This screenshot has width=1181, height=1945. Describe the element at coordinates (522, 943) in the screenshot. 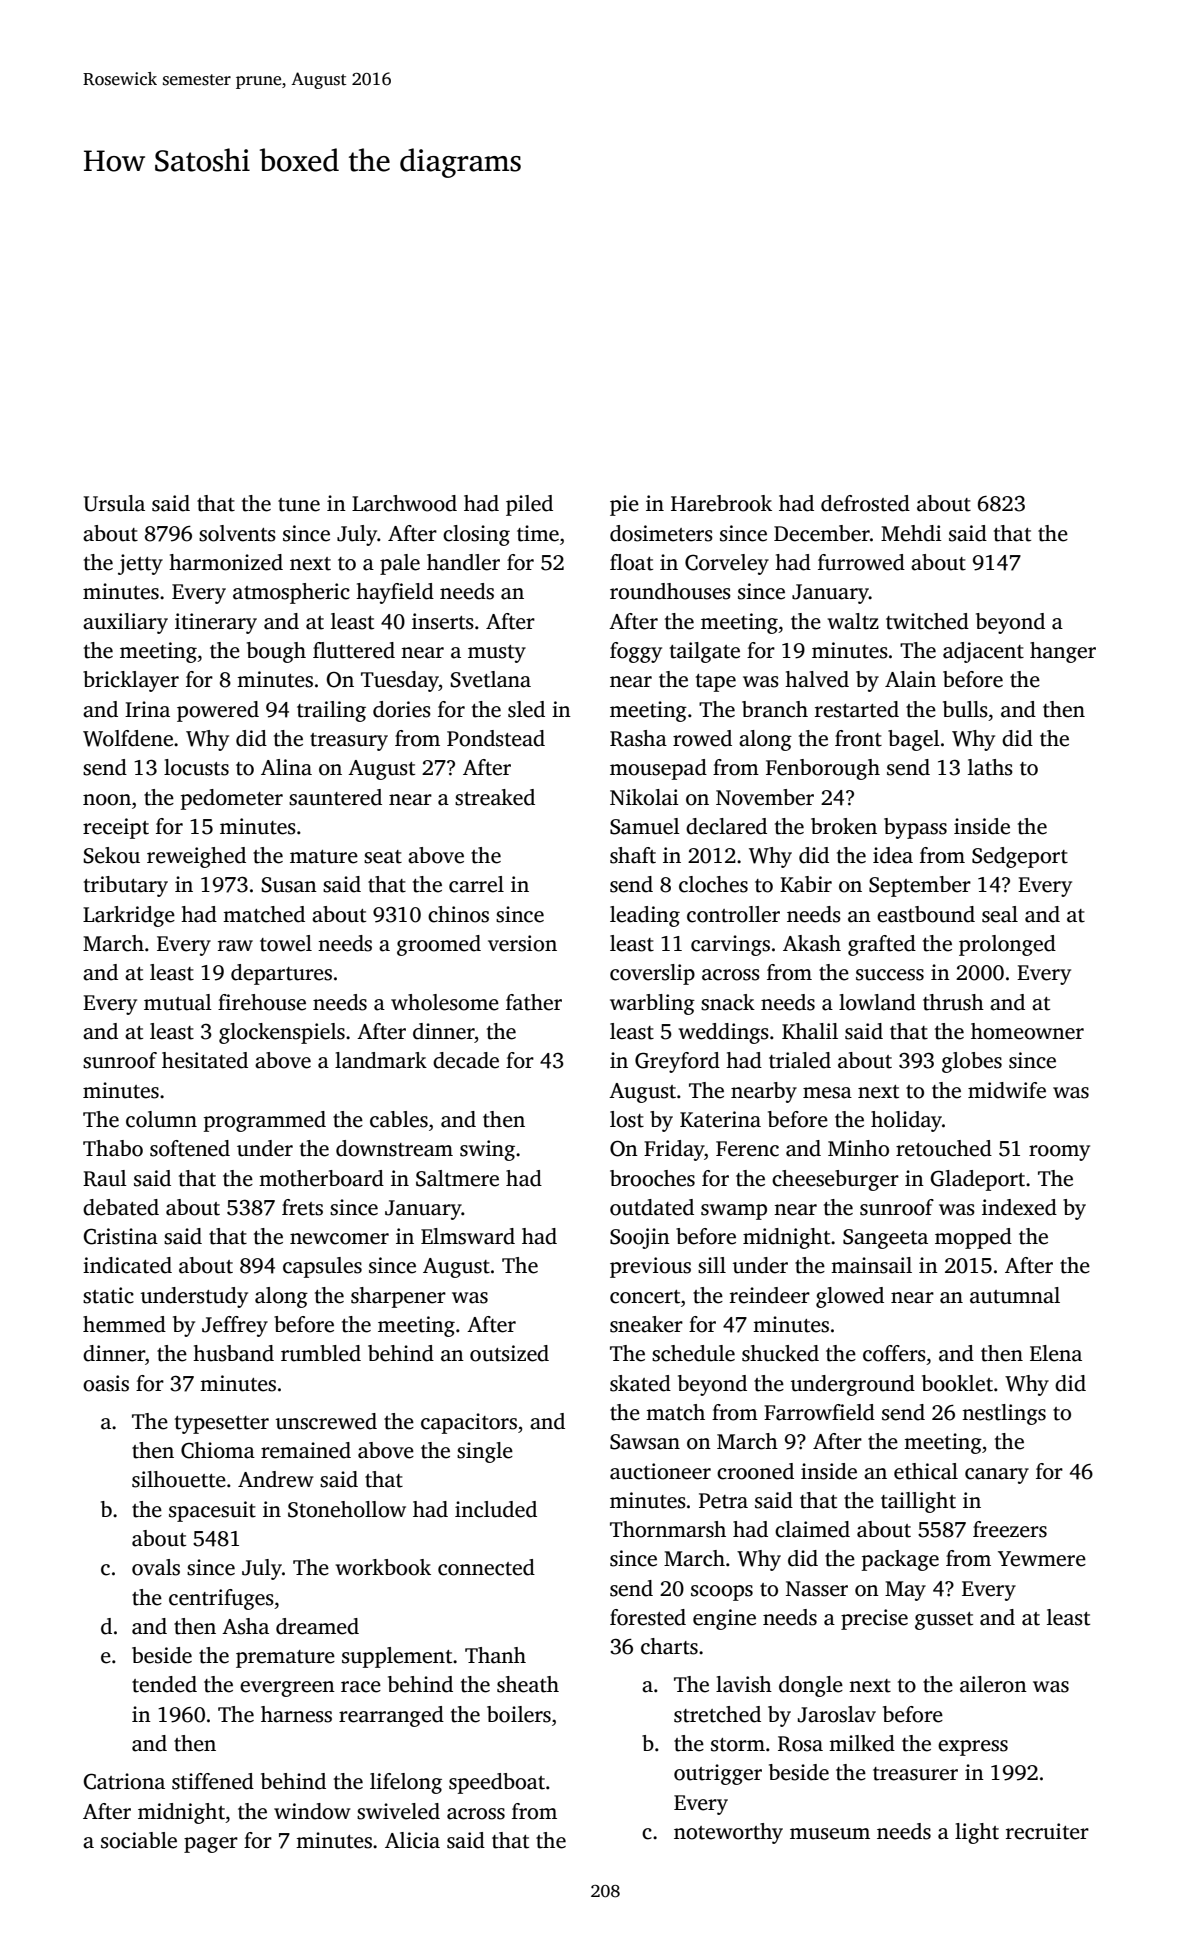

I see `version` at that location.
